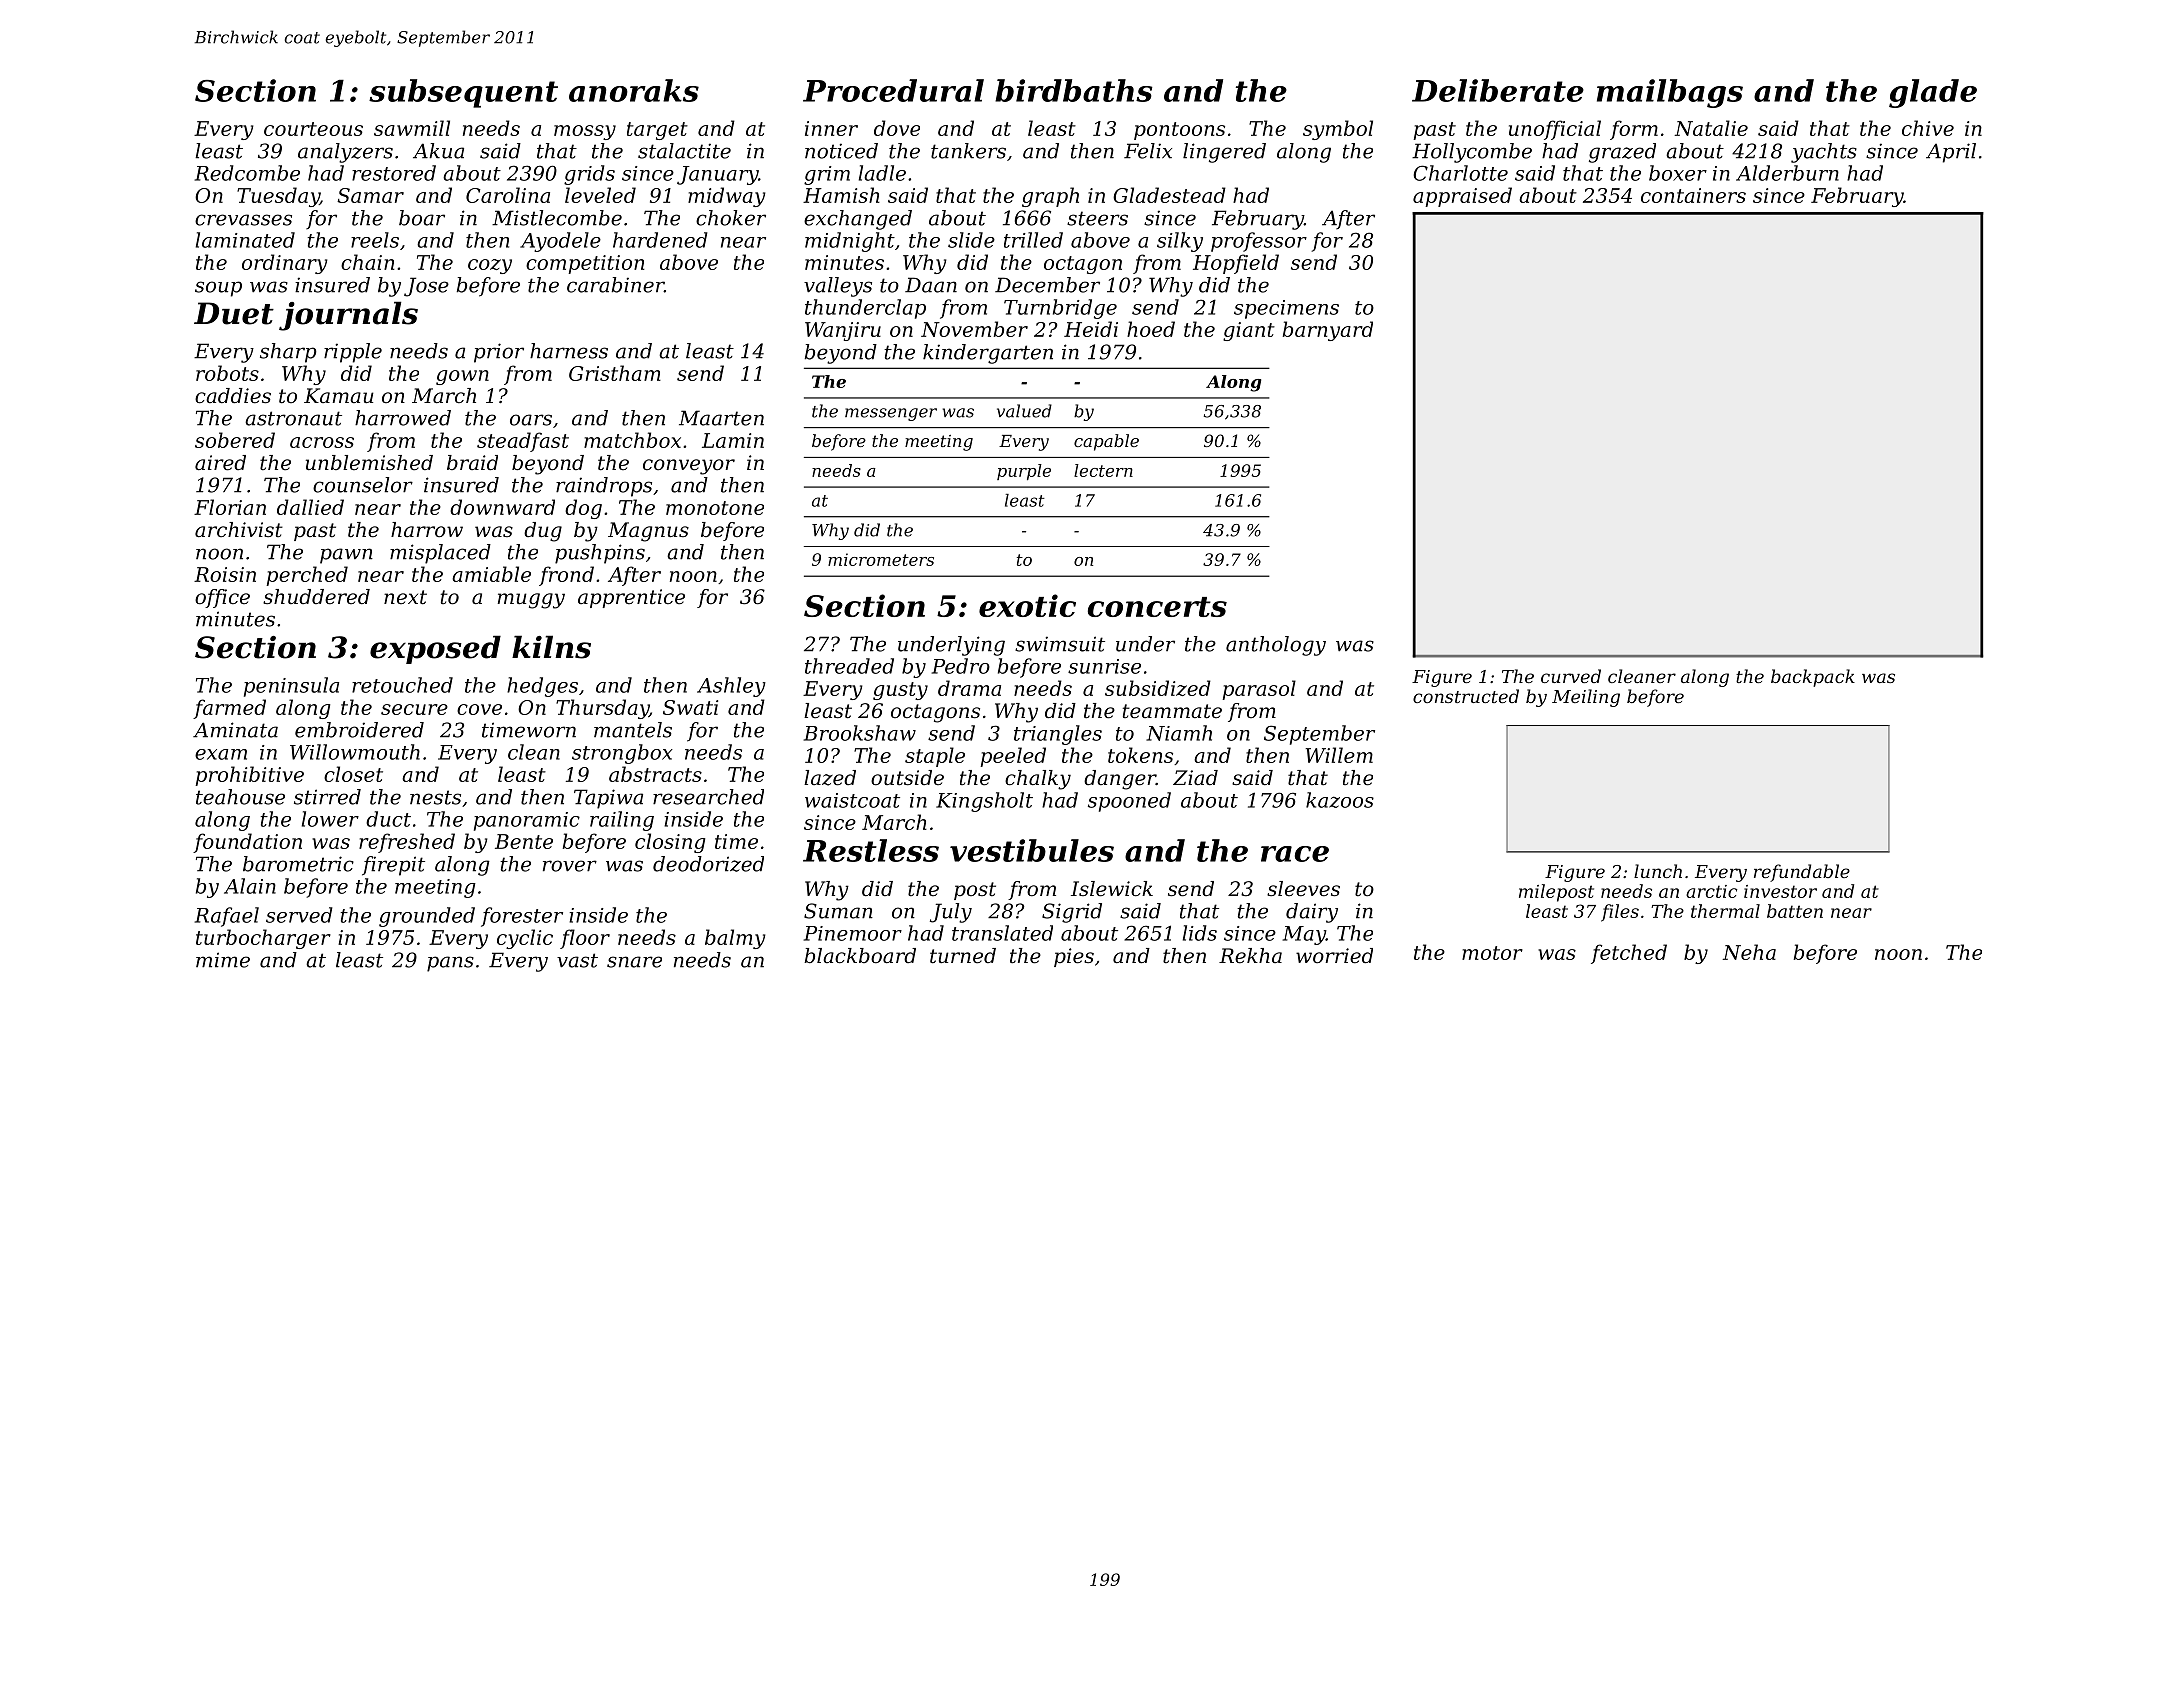 Image resolution: width=2178 pixels, height=1683 pixels. What do you see at coordinates (359, 730) in the screenshot?
I see `embroidered` at bounding box center [359, 730].
